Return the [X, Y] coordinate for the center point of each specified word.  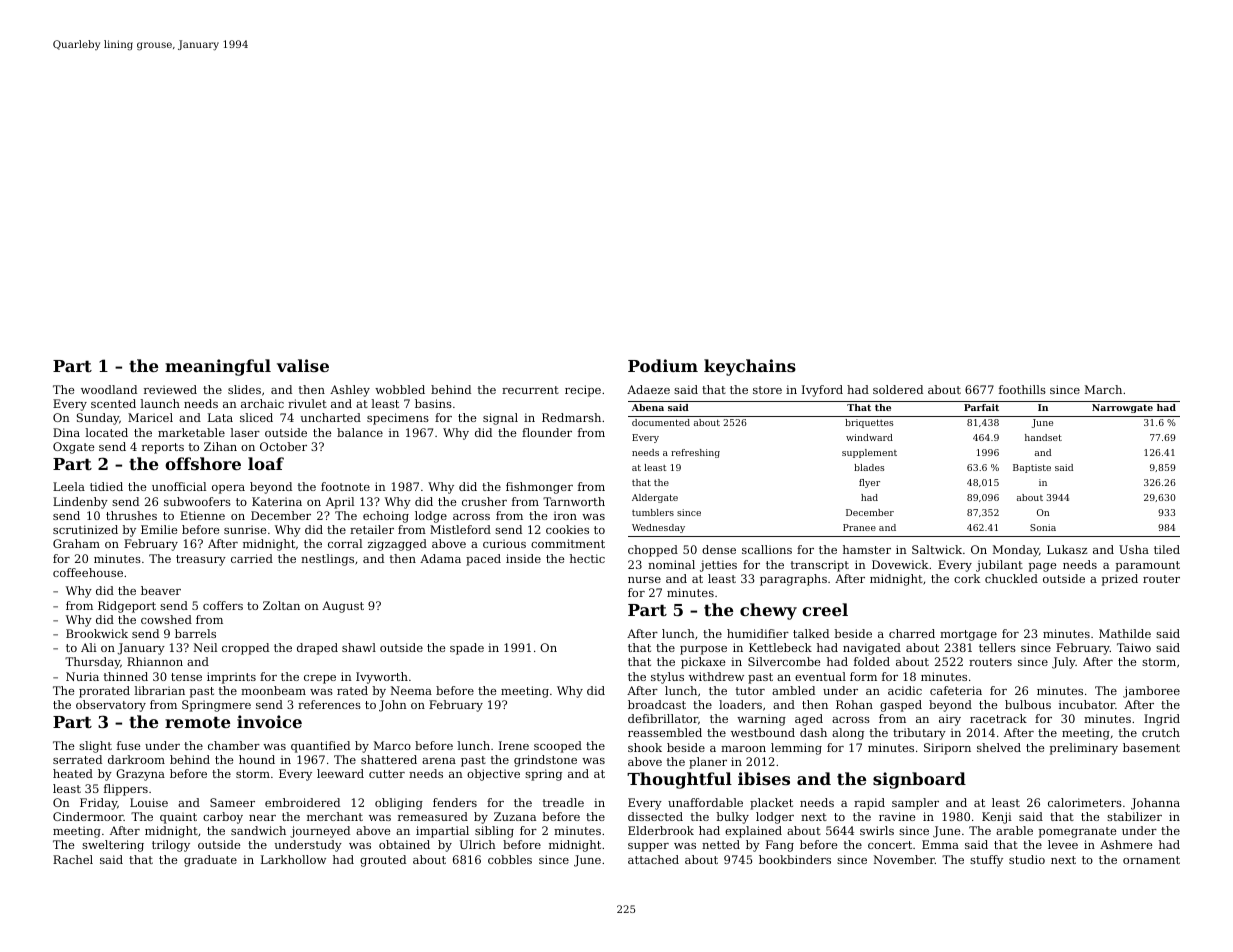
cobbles [510, 859]
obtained [404, 844]
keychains [750, 367]
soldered [898, 389]
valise [303, 365]
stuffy [986, 861]
